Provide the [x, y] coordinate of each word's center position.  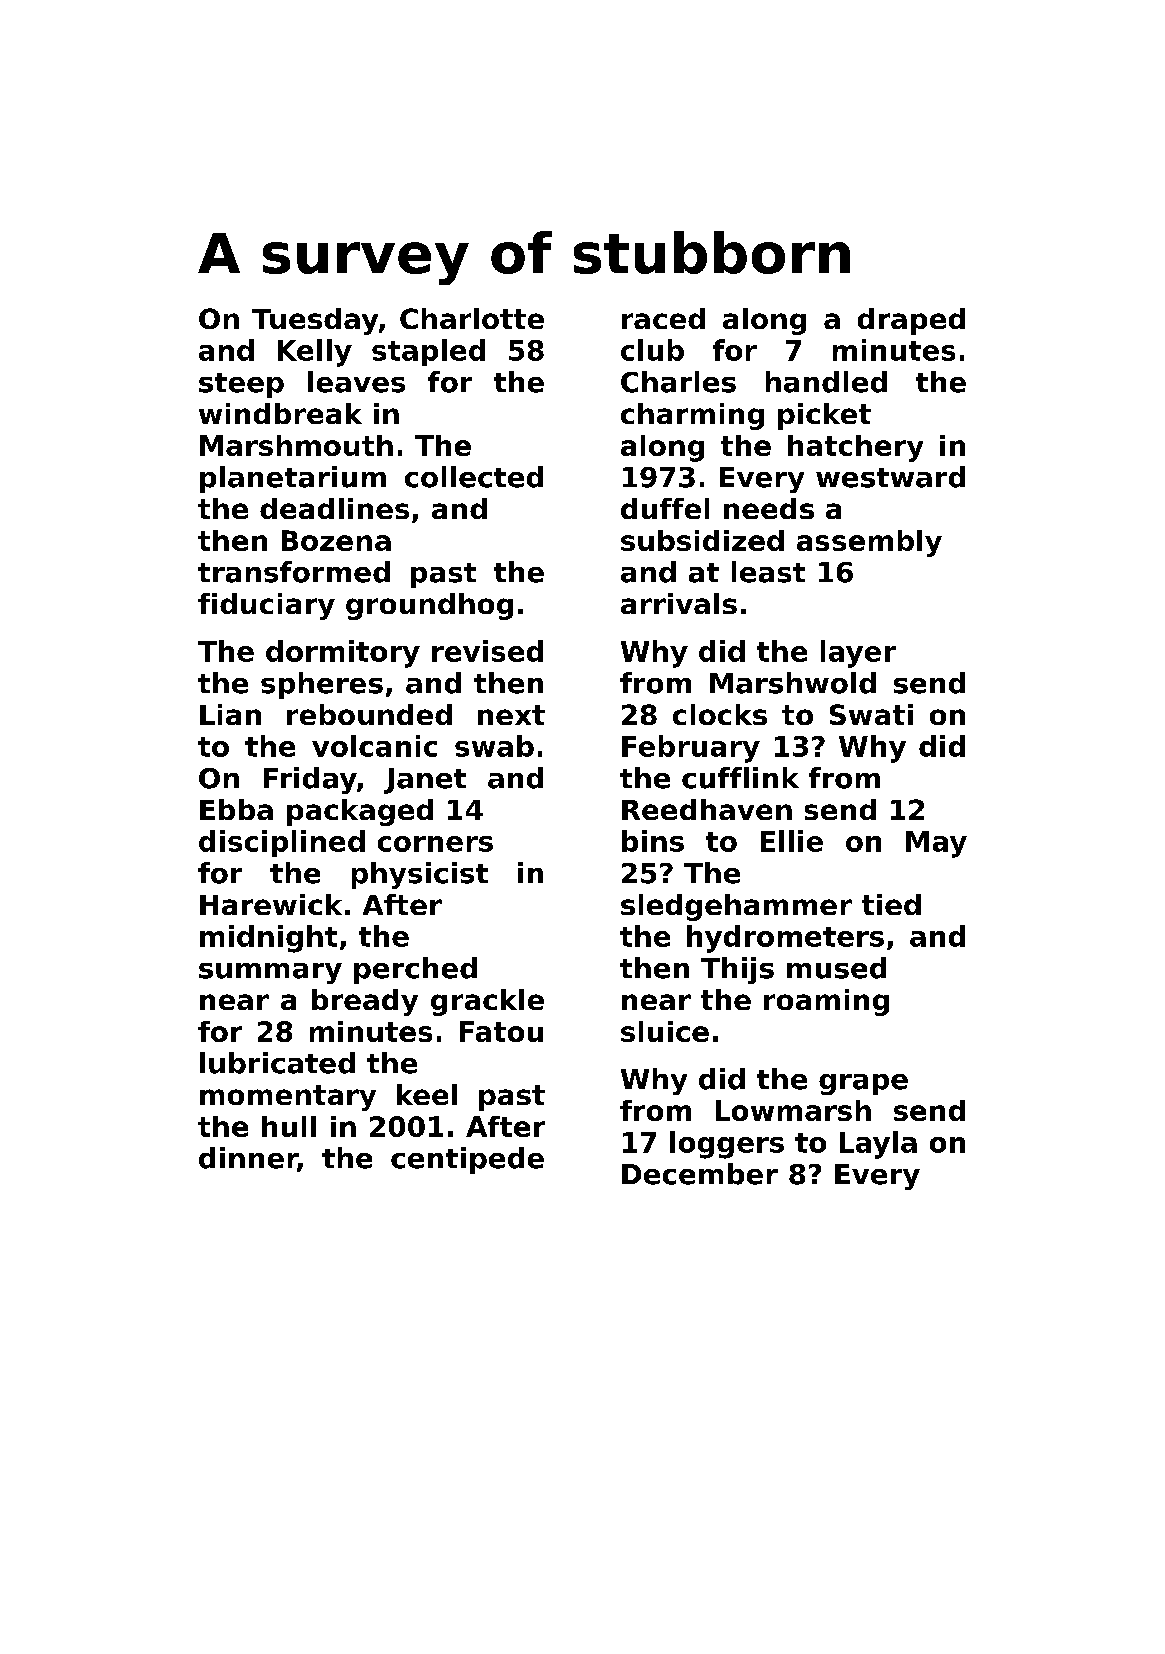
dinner [248, 1159]
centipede [467, 1160]
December [700, 1174]
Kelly [315, 353]
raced [663, 318]
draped [911, 321]
